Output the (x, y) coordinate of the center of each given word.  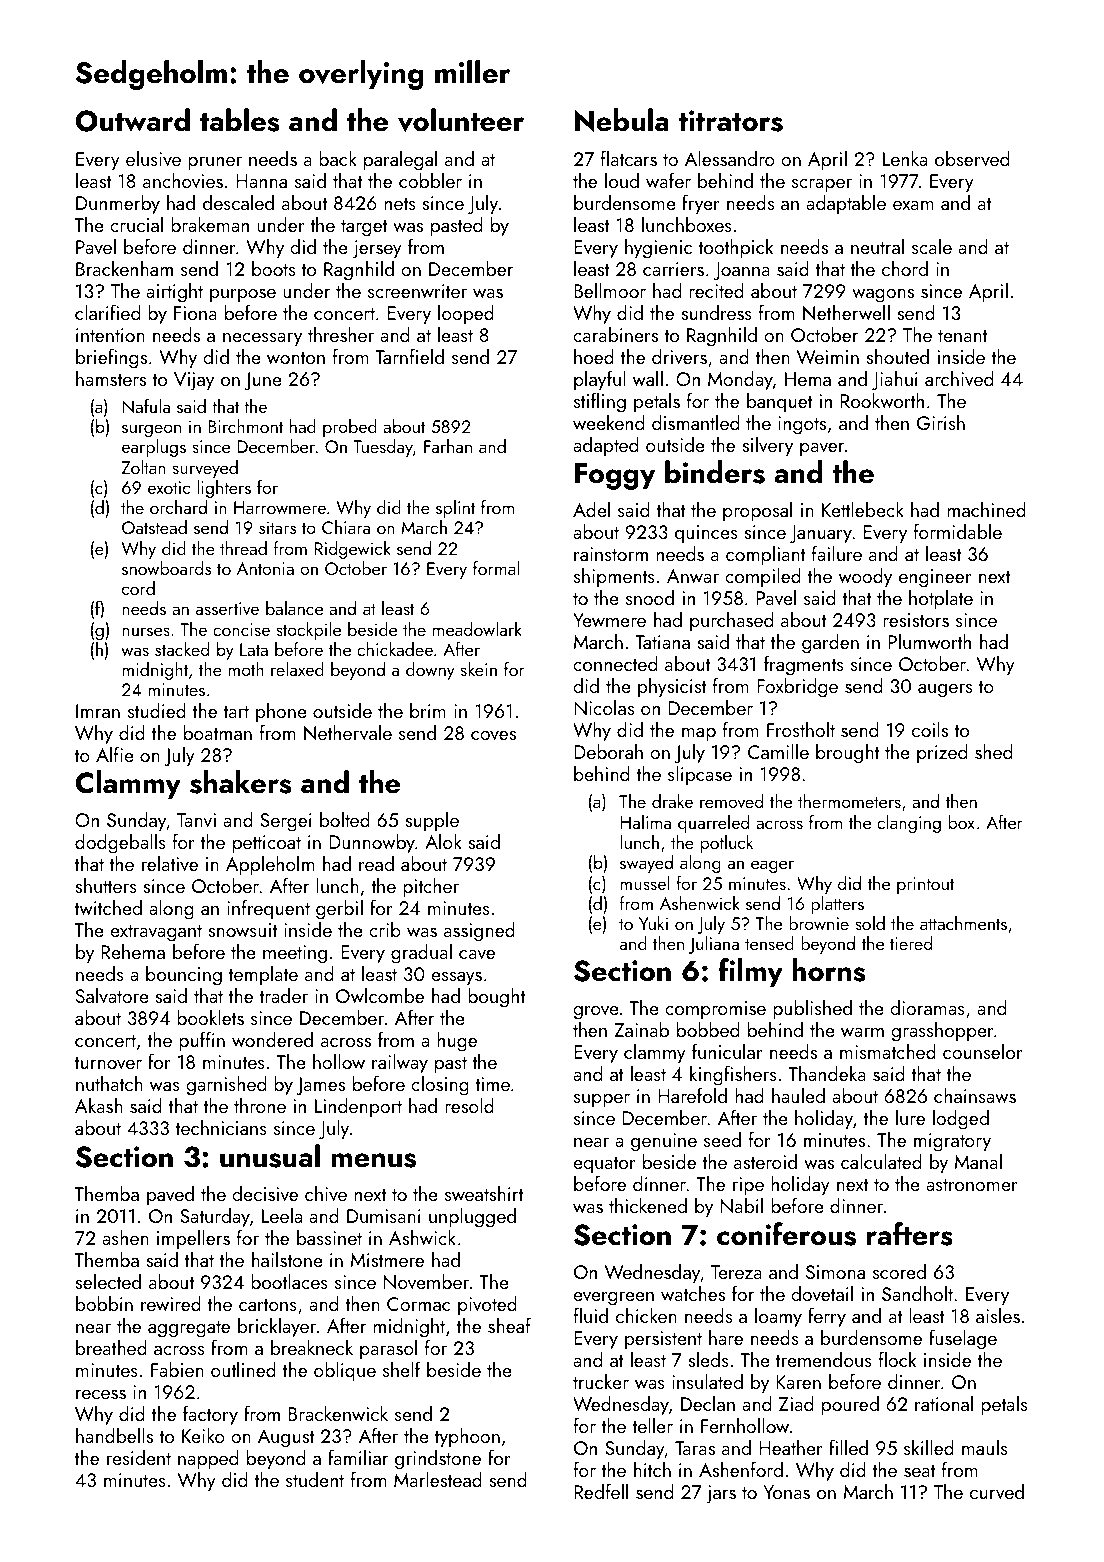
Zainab (641, 1029)
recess (101, 1394)
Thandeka (827, 1073)
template (263, 976)
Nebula (622, 120)
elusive (153, 158)
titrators (731, 121)
